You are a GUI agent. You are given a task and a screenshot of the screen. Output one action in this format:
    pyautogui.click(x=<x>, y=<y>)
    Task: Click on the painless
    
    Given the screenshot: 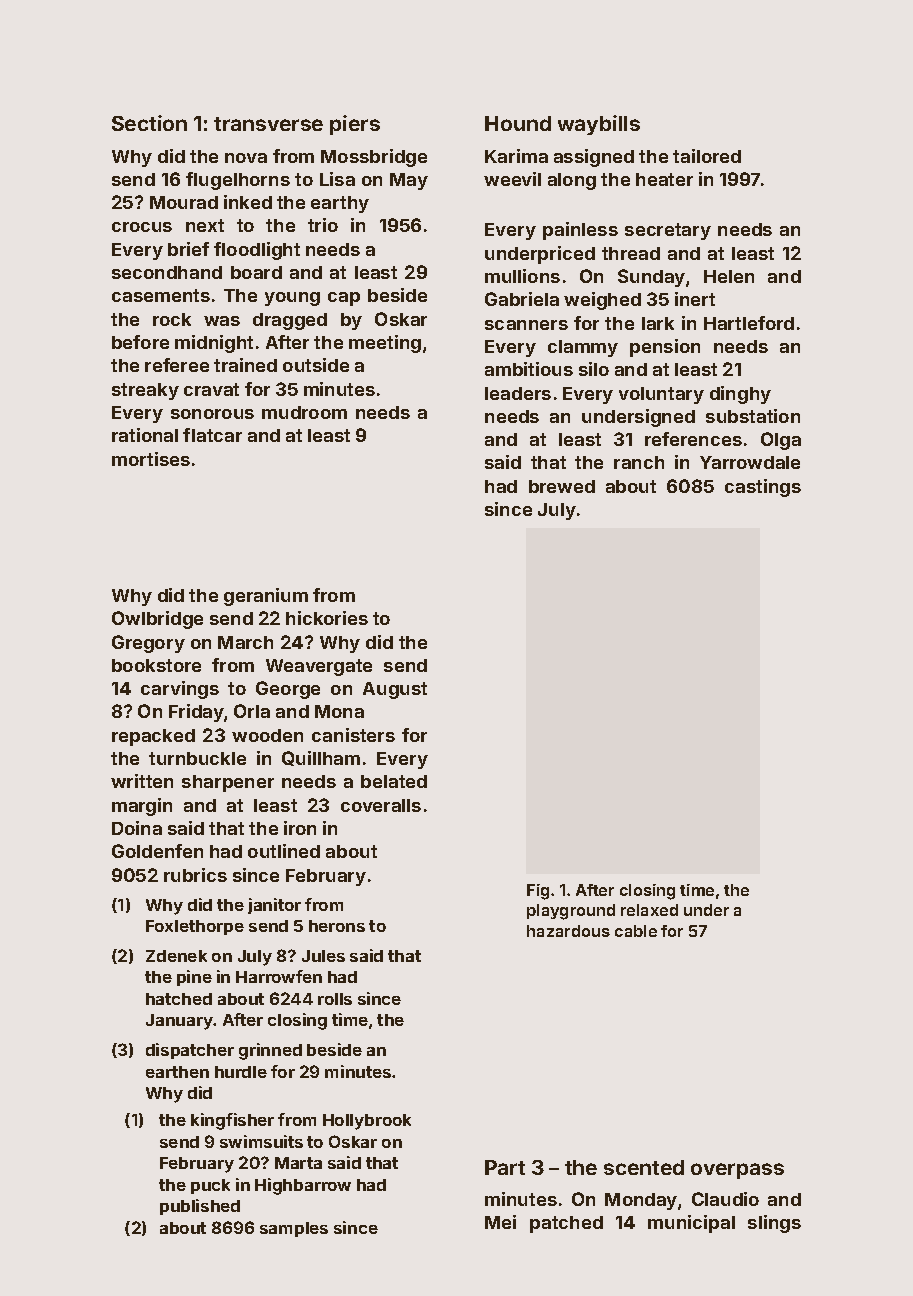 What is the action you would take?
    pyautogui.click(x=580, y=231)
